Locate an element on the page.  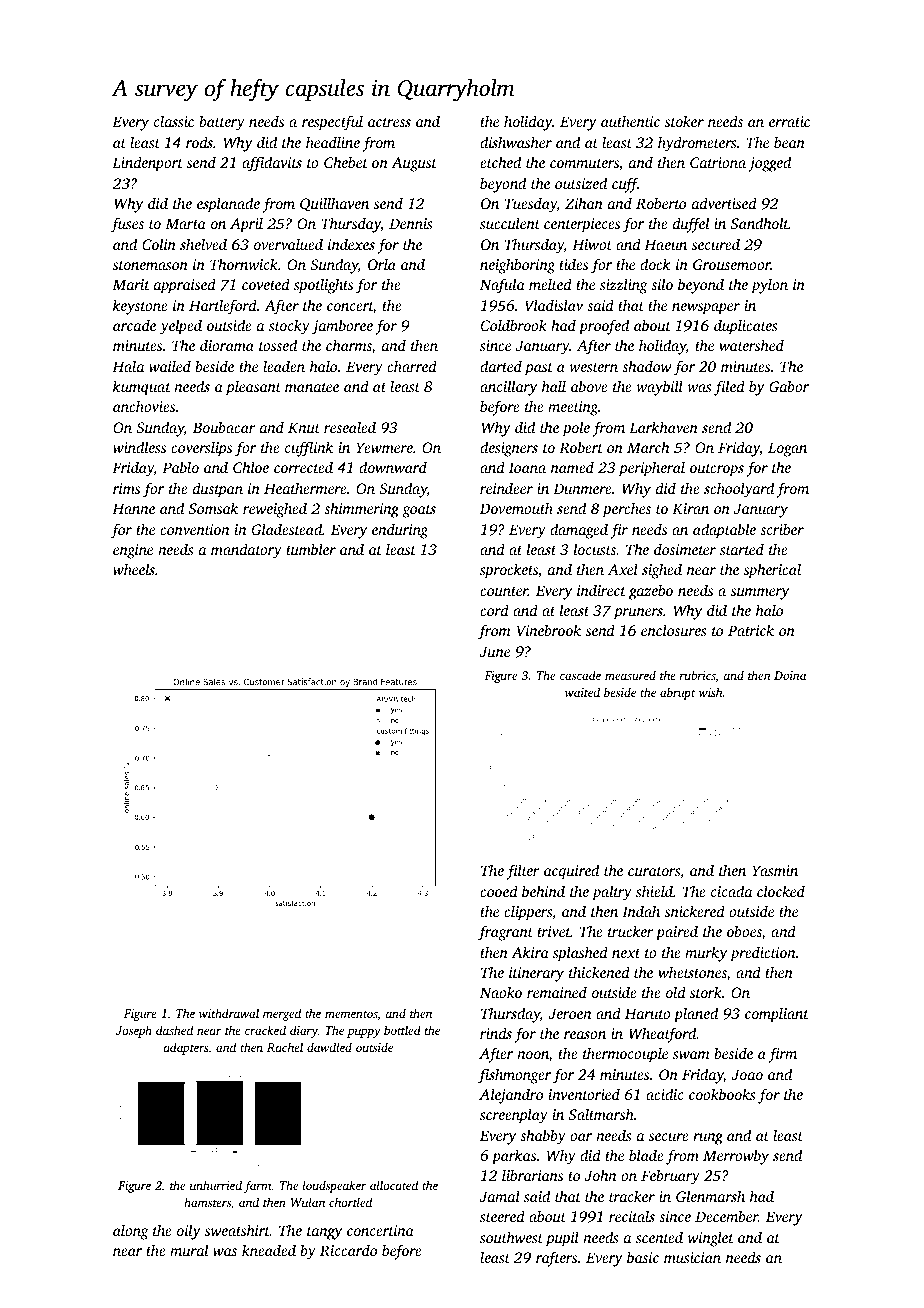
Lindenport is located at coordinates (147, 164).
